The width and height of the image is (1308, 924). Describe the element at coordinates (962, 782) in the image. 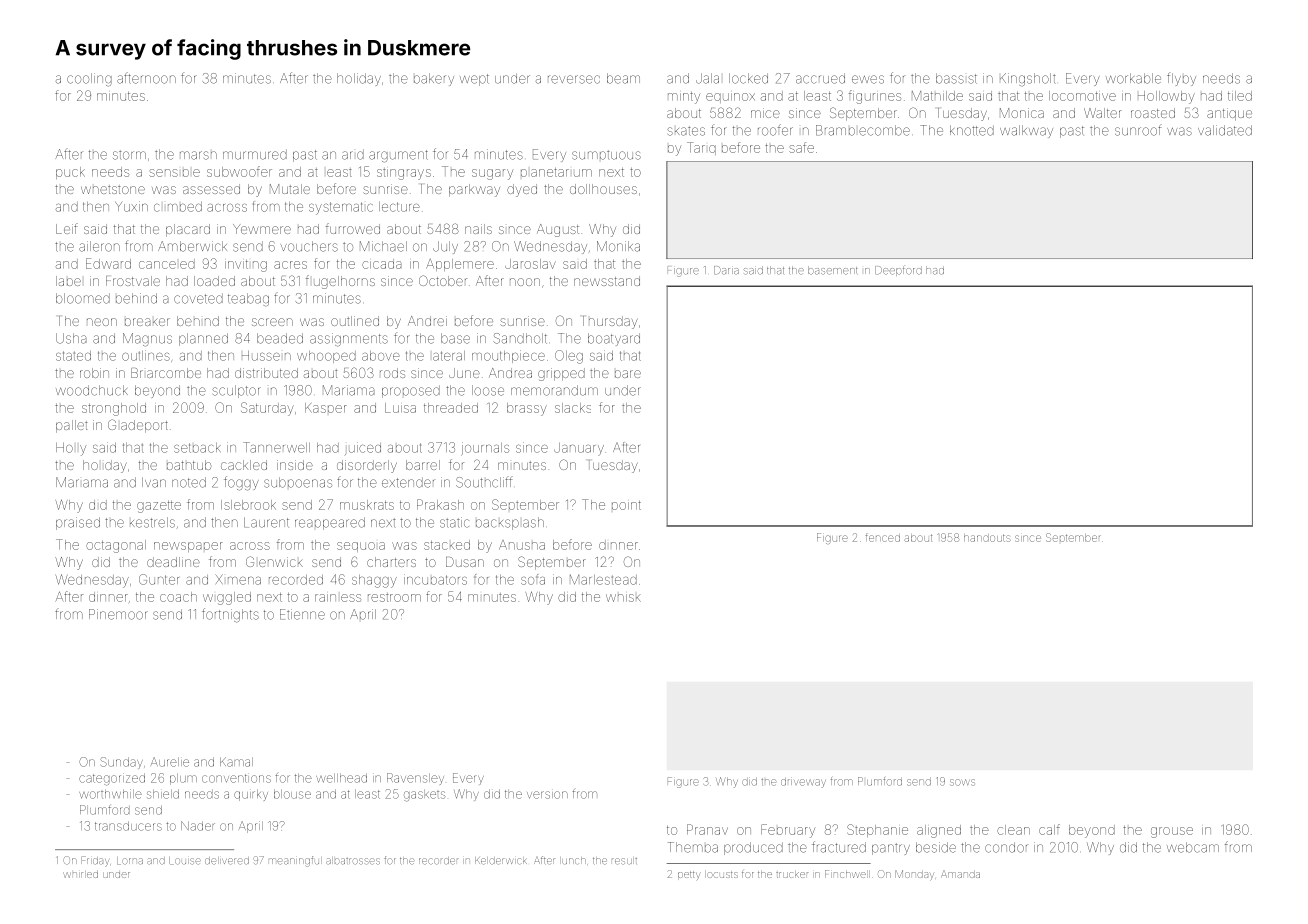

I see `sows` at that location.
